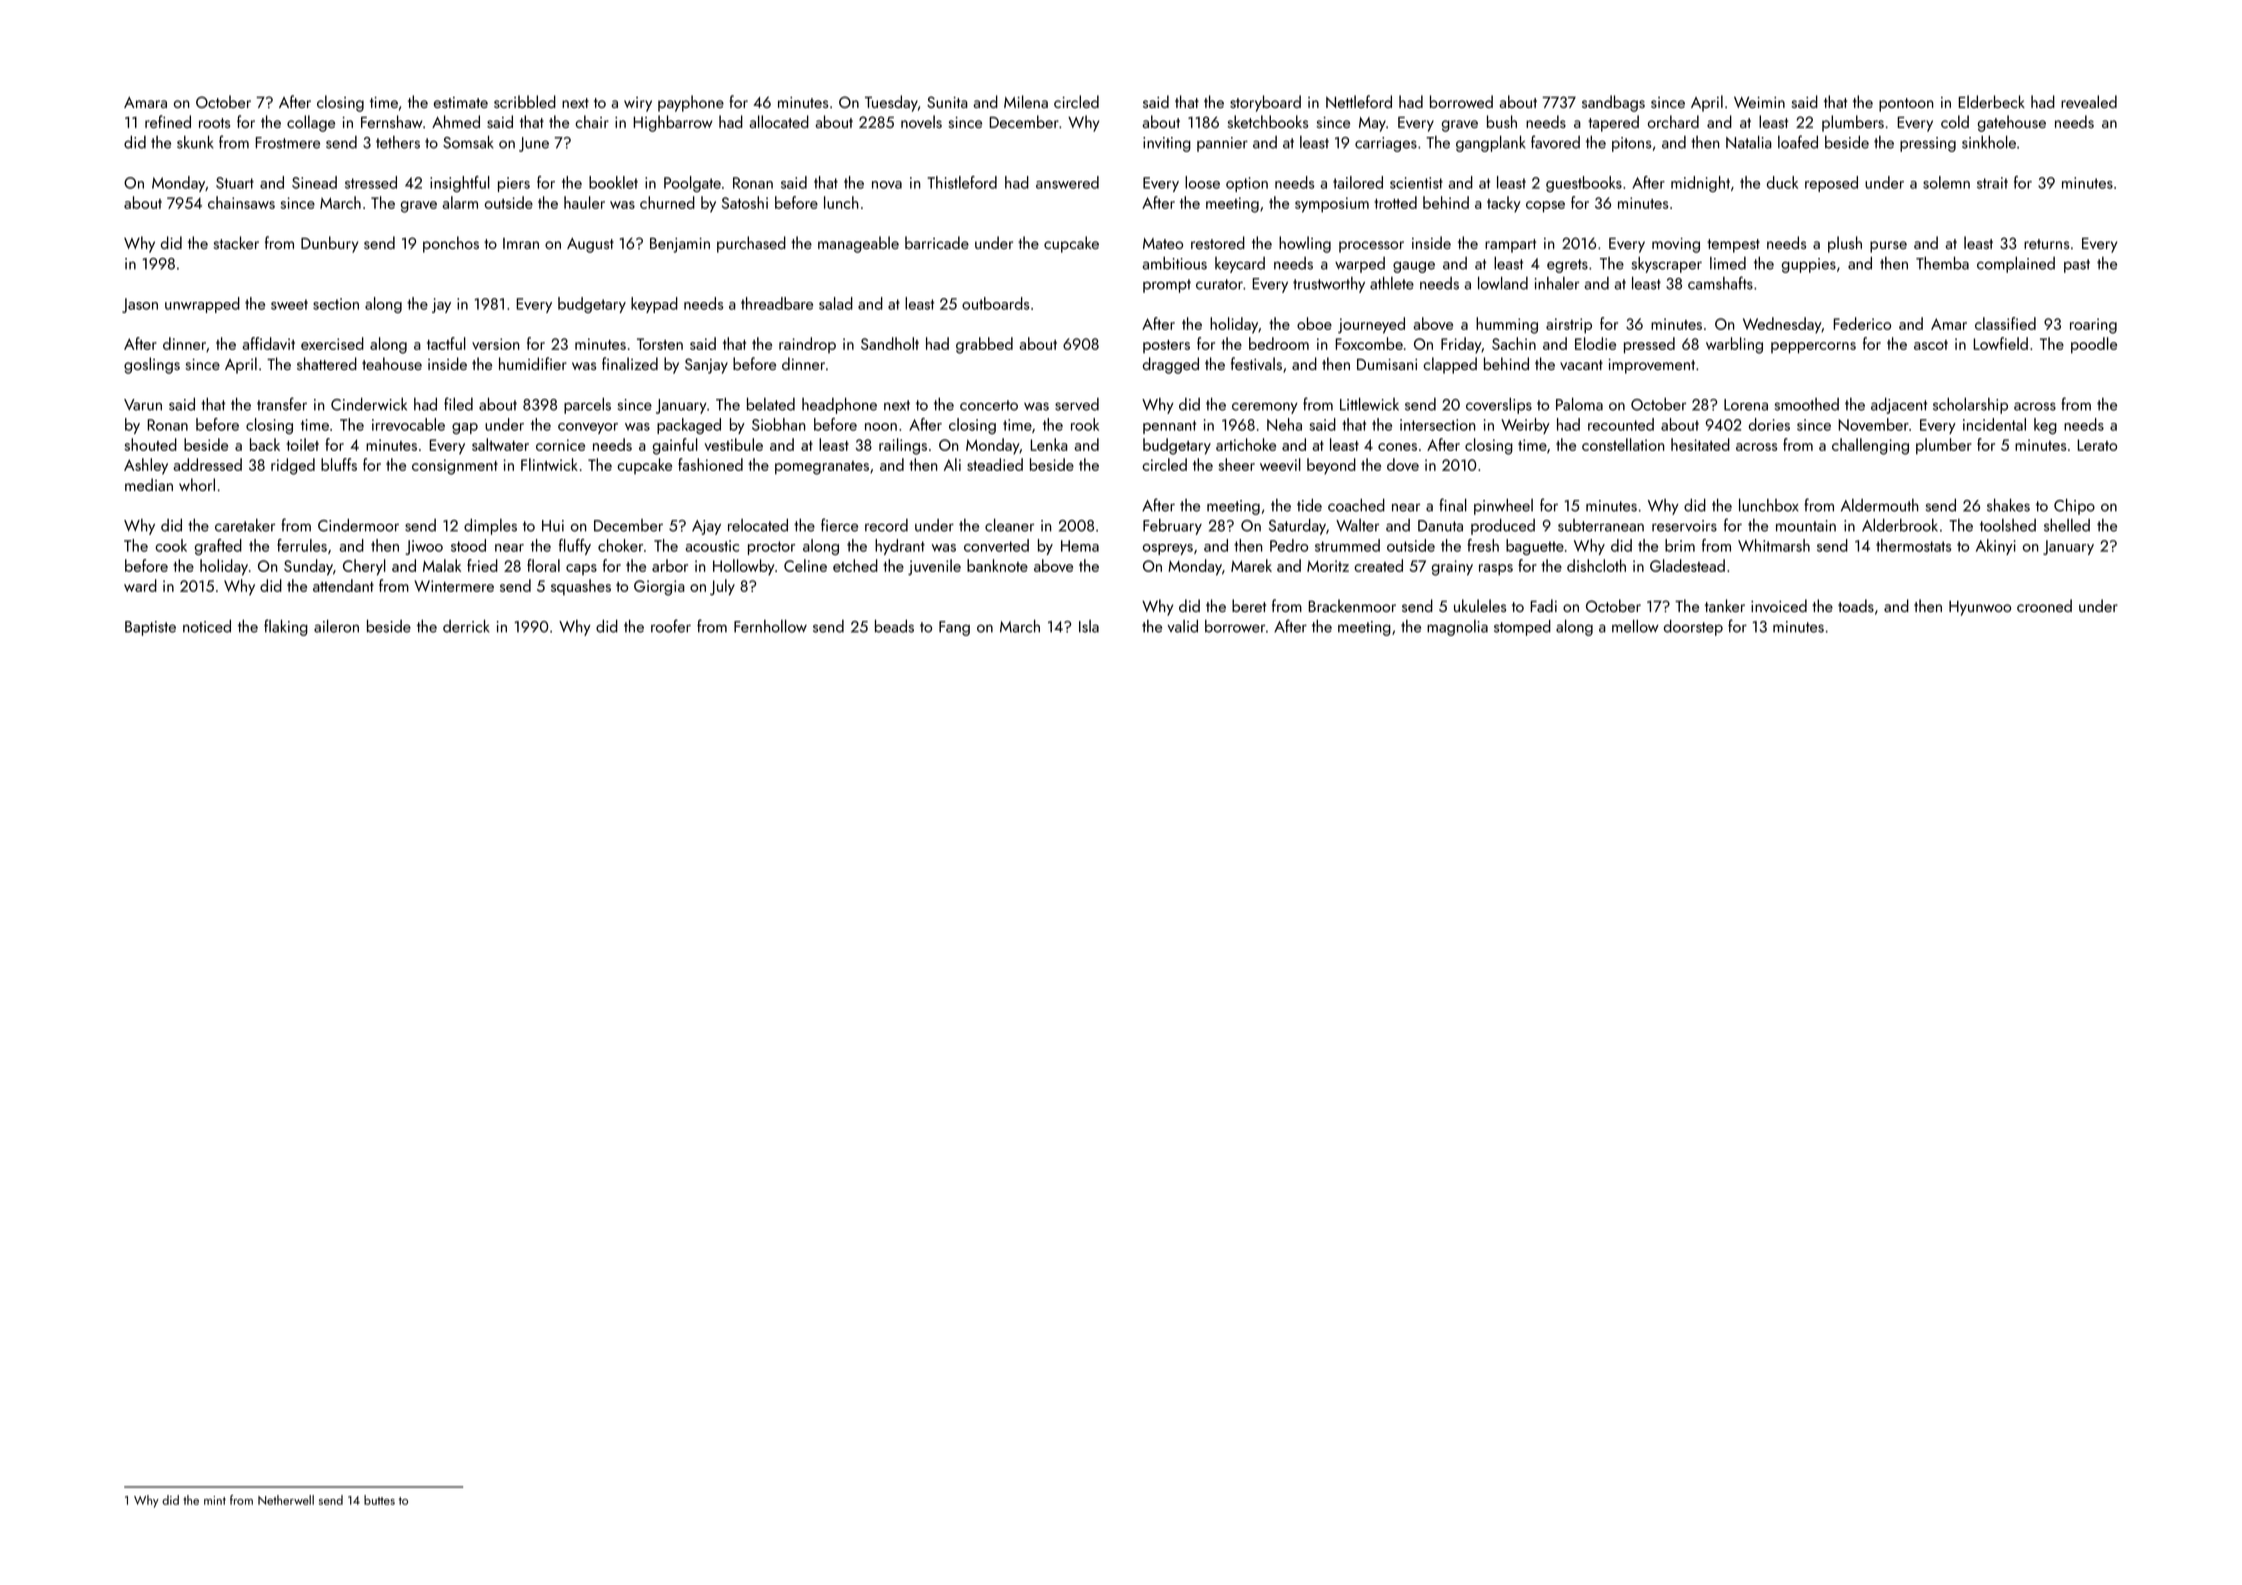 This page has height=1585, width=2242. I want to click on Netherwell, so click(286, 1500).
